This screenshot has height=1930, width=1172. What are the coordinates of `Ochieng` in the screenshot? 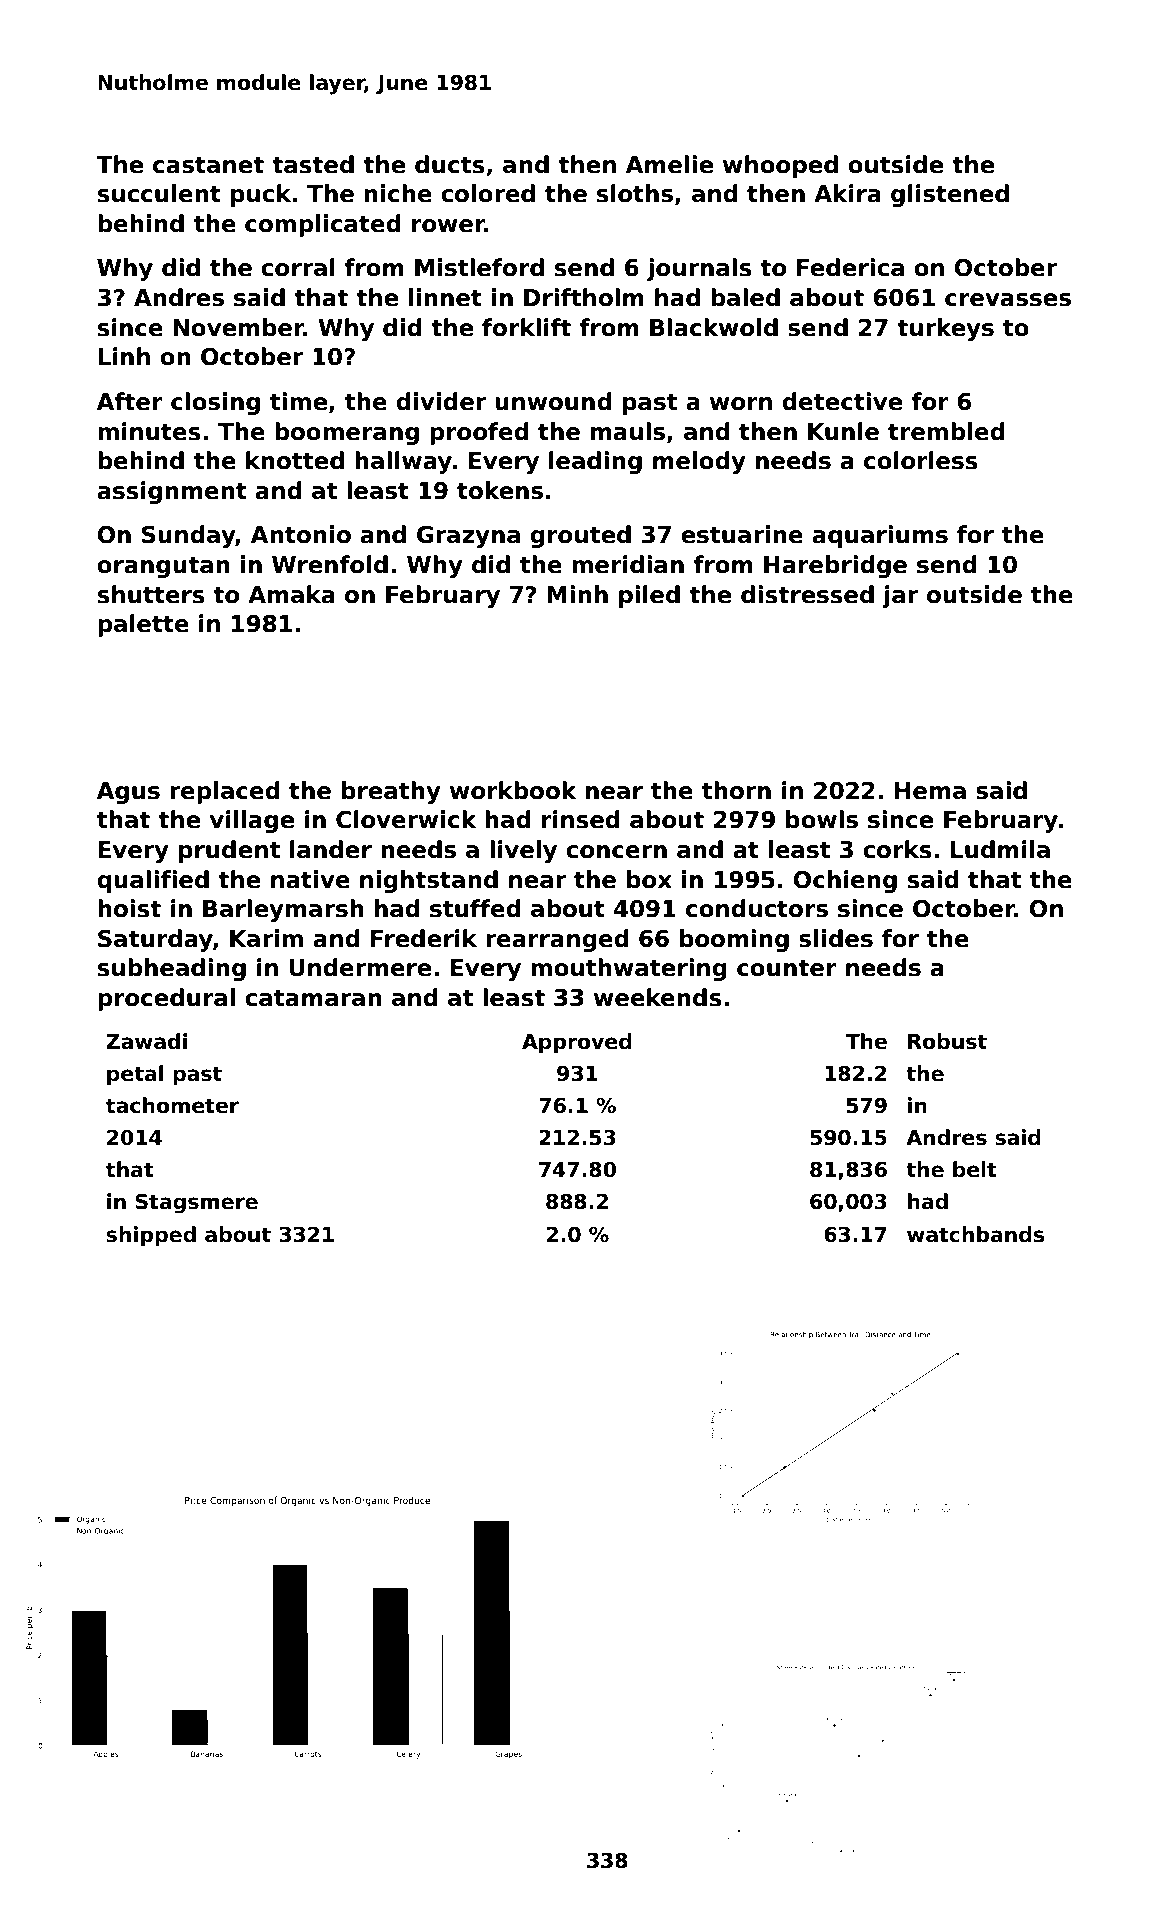 It's located at (845, 881).
